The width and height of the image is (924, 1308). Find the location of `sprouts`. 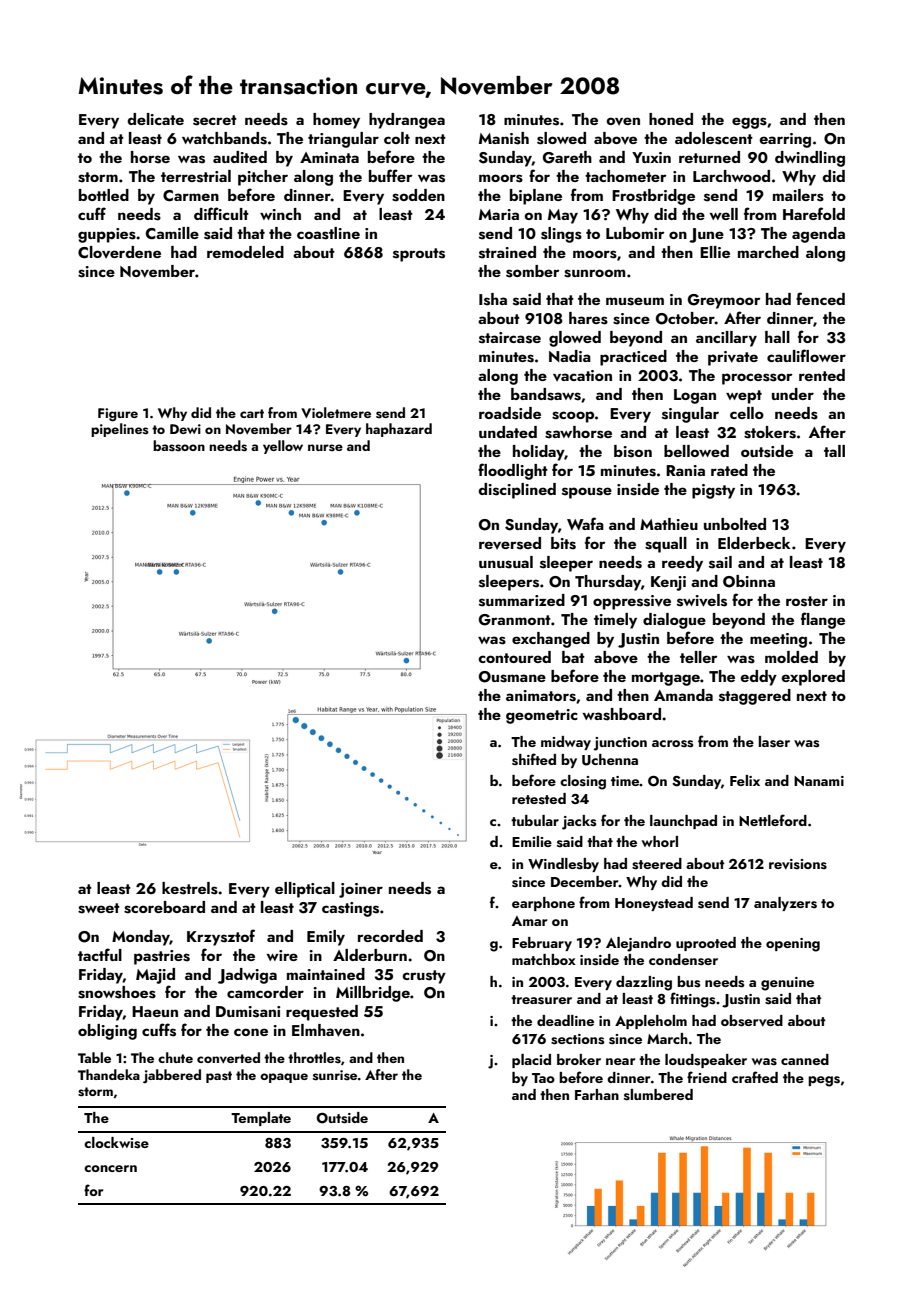

sprouts is located at coordinates (419, 255).
